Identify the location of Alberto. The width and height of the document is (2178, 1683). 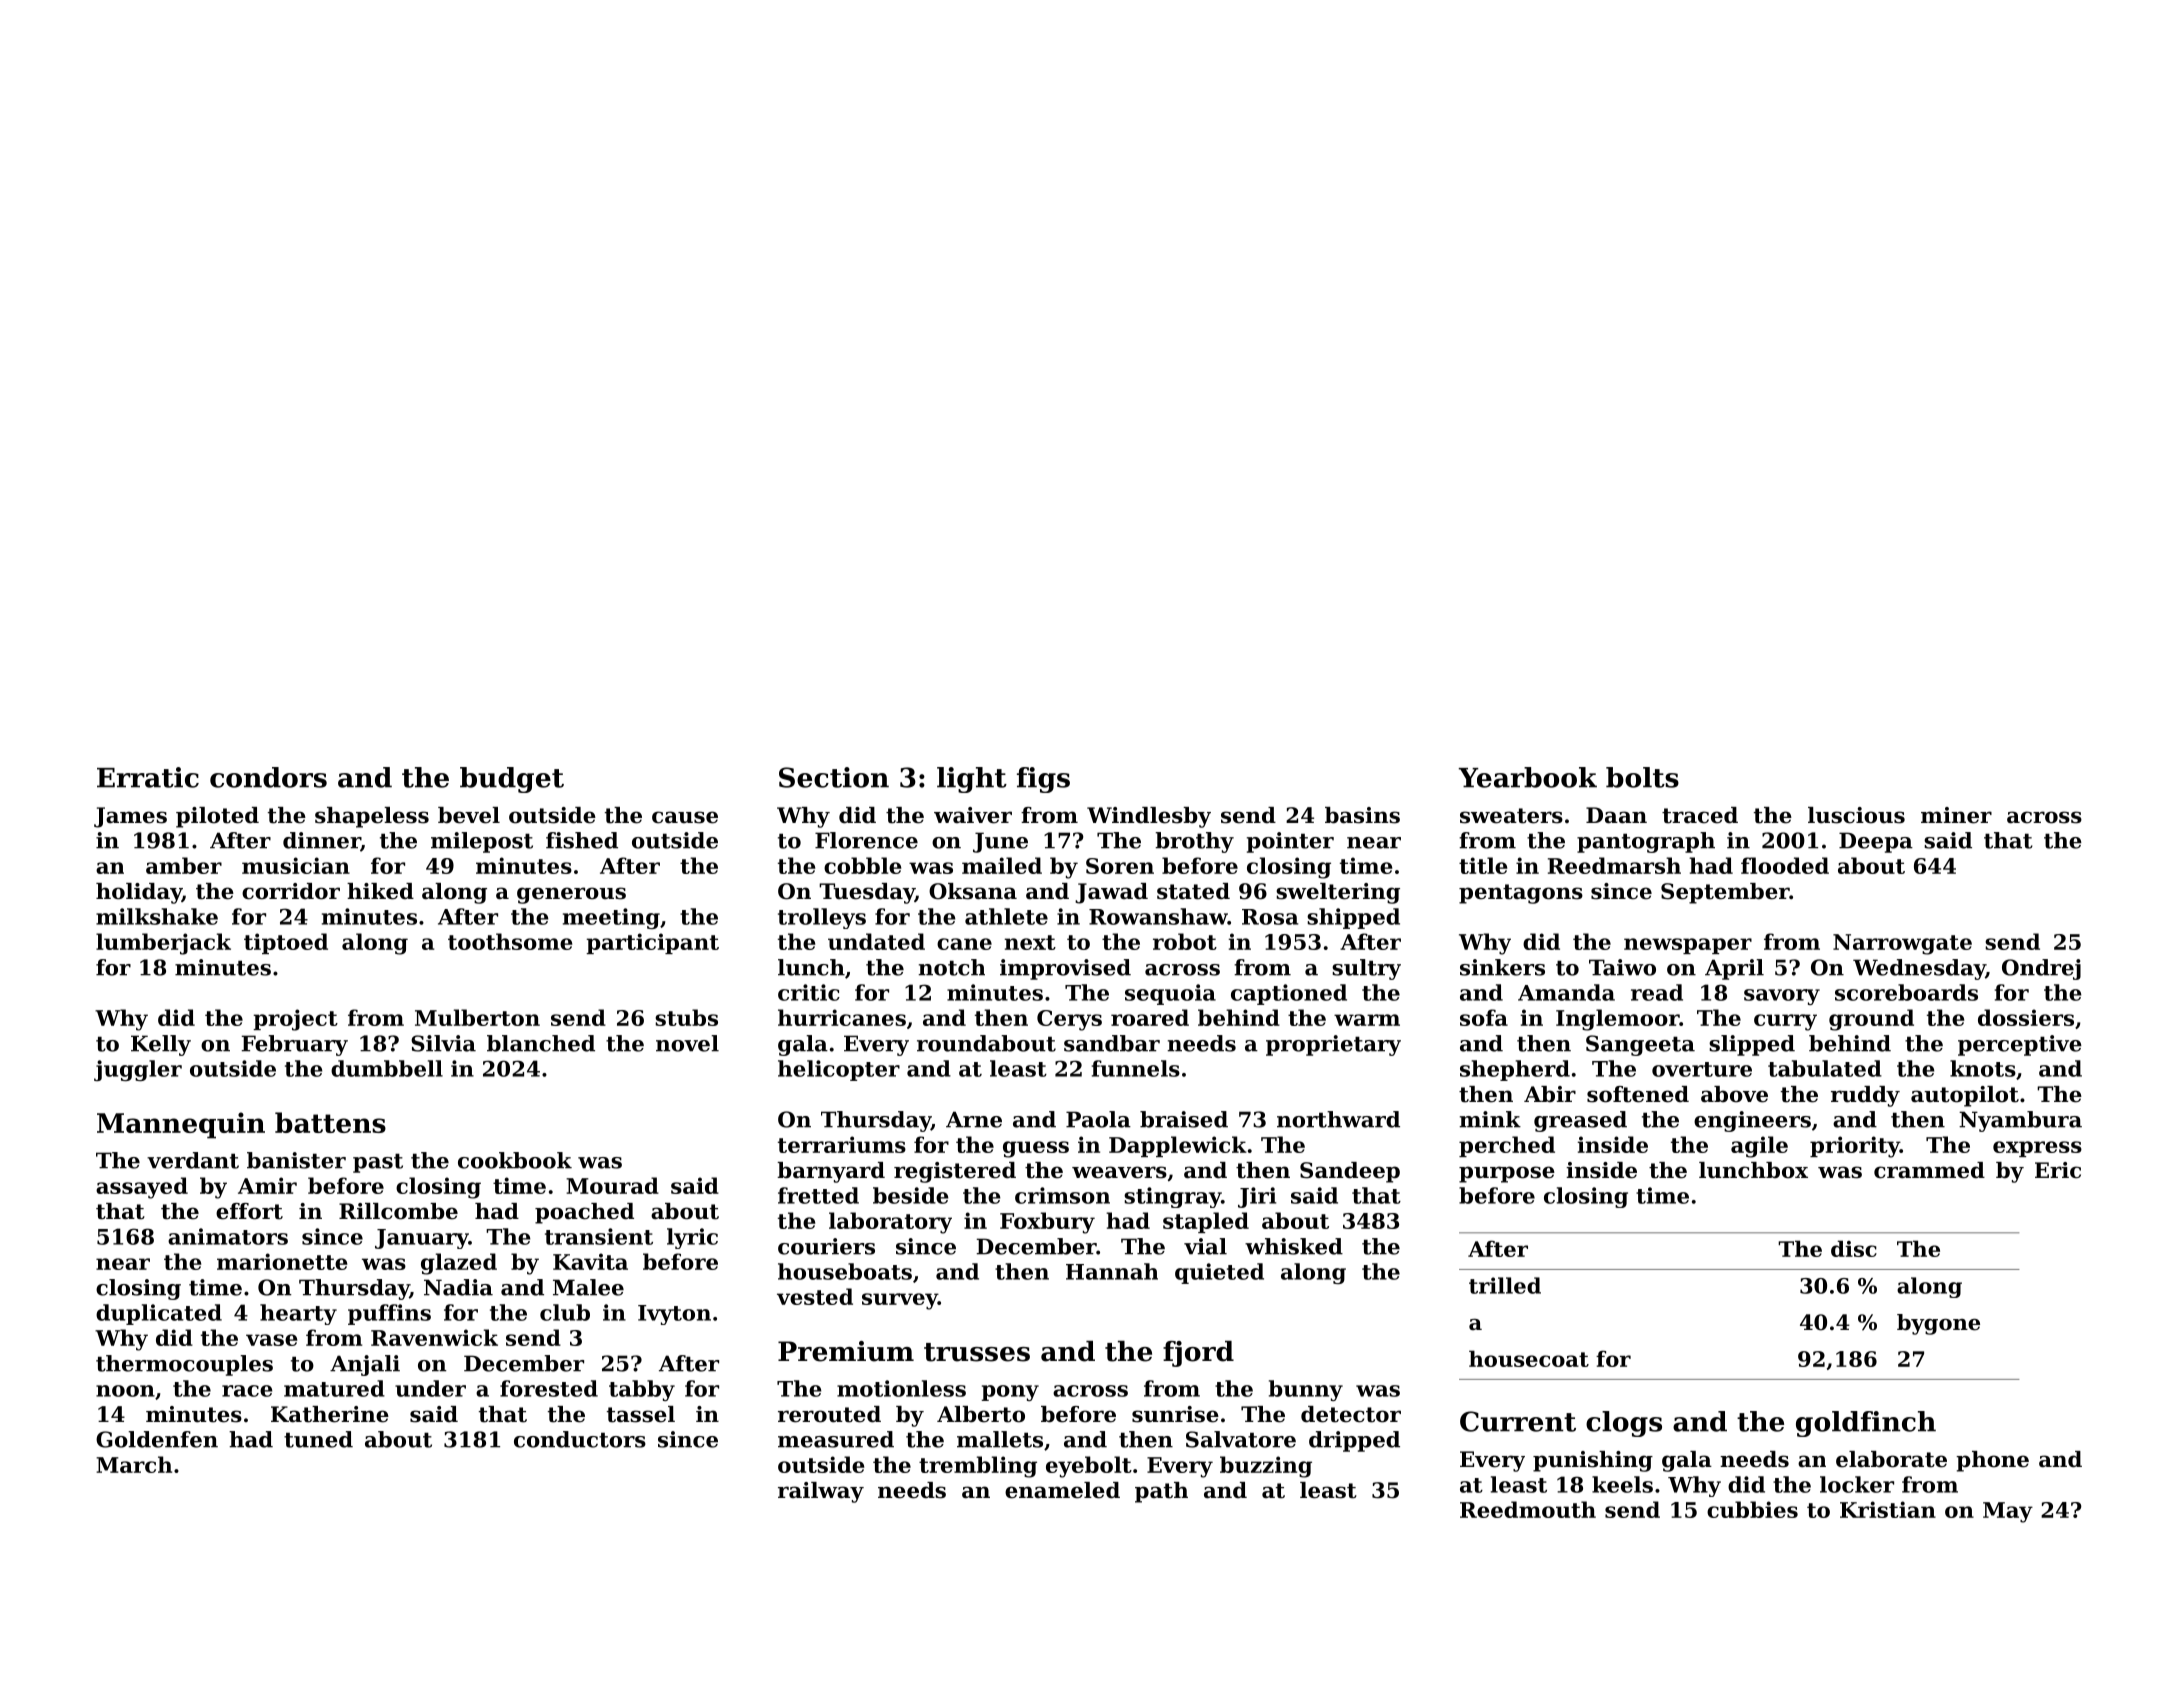
(981, 1414).
